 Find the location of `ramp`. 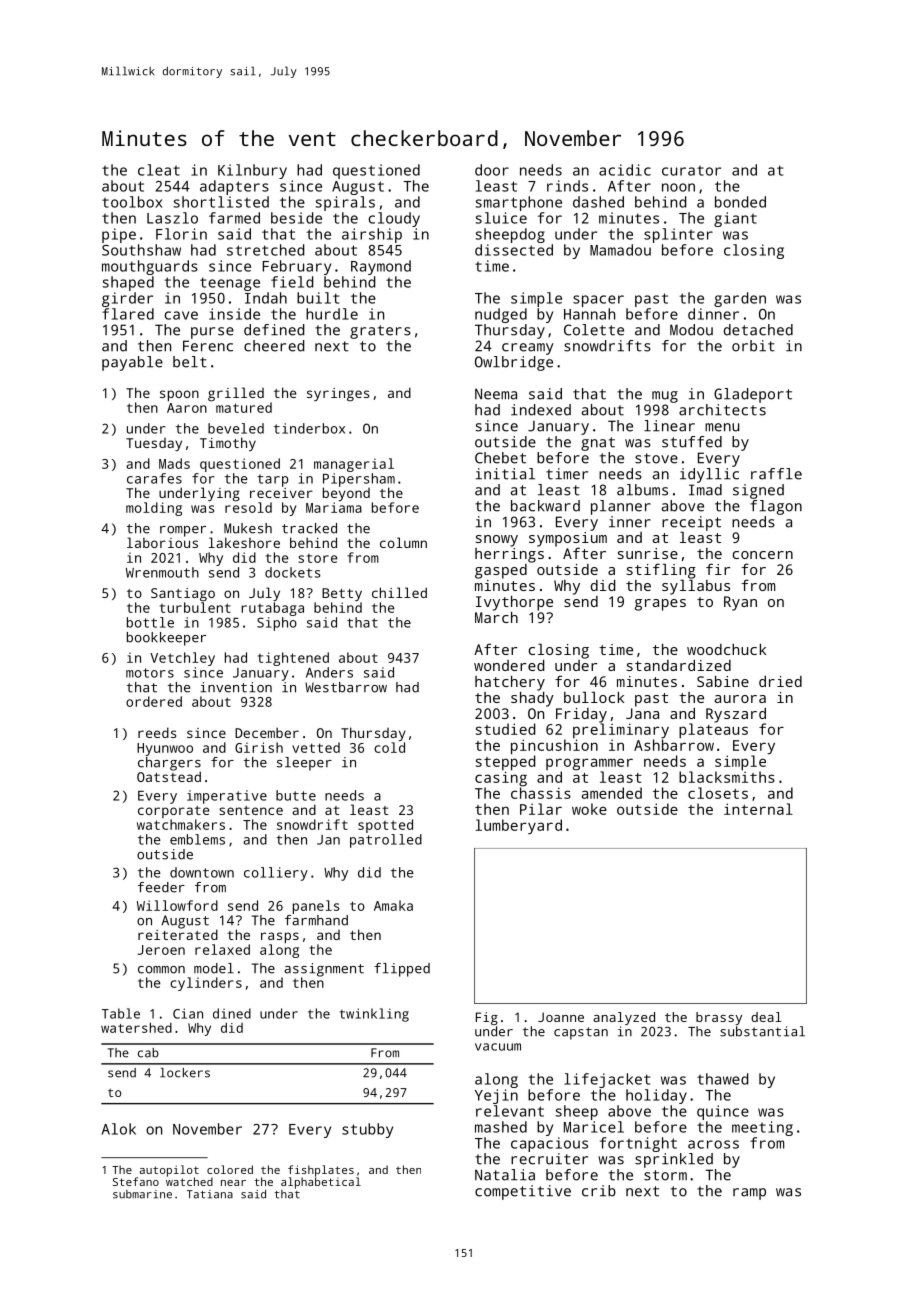

ramp is located at coordinates (749, 1194).
